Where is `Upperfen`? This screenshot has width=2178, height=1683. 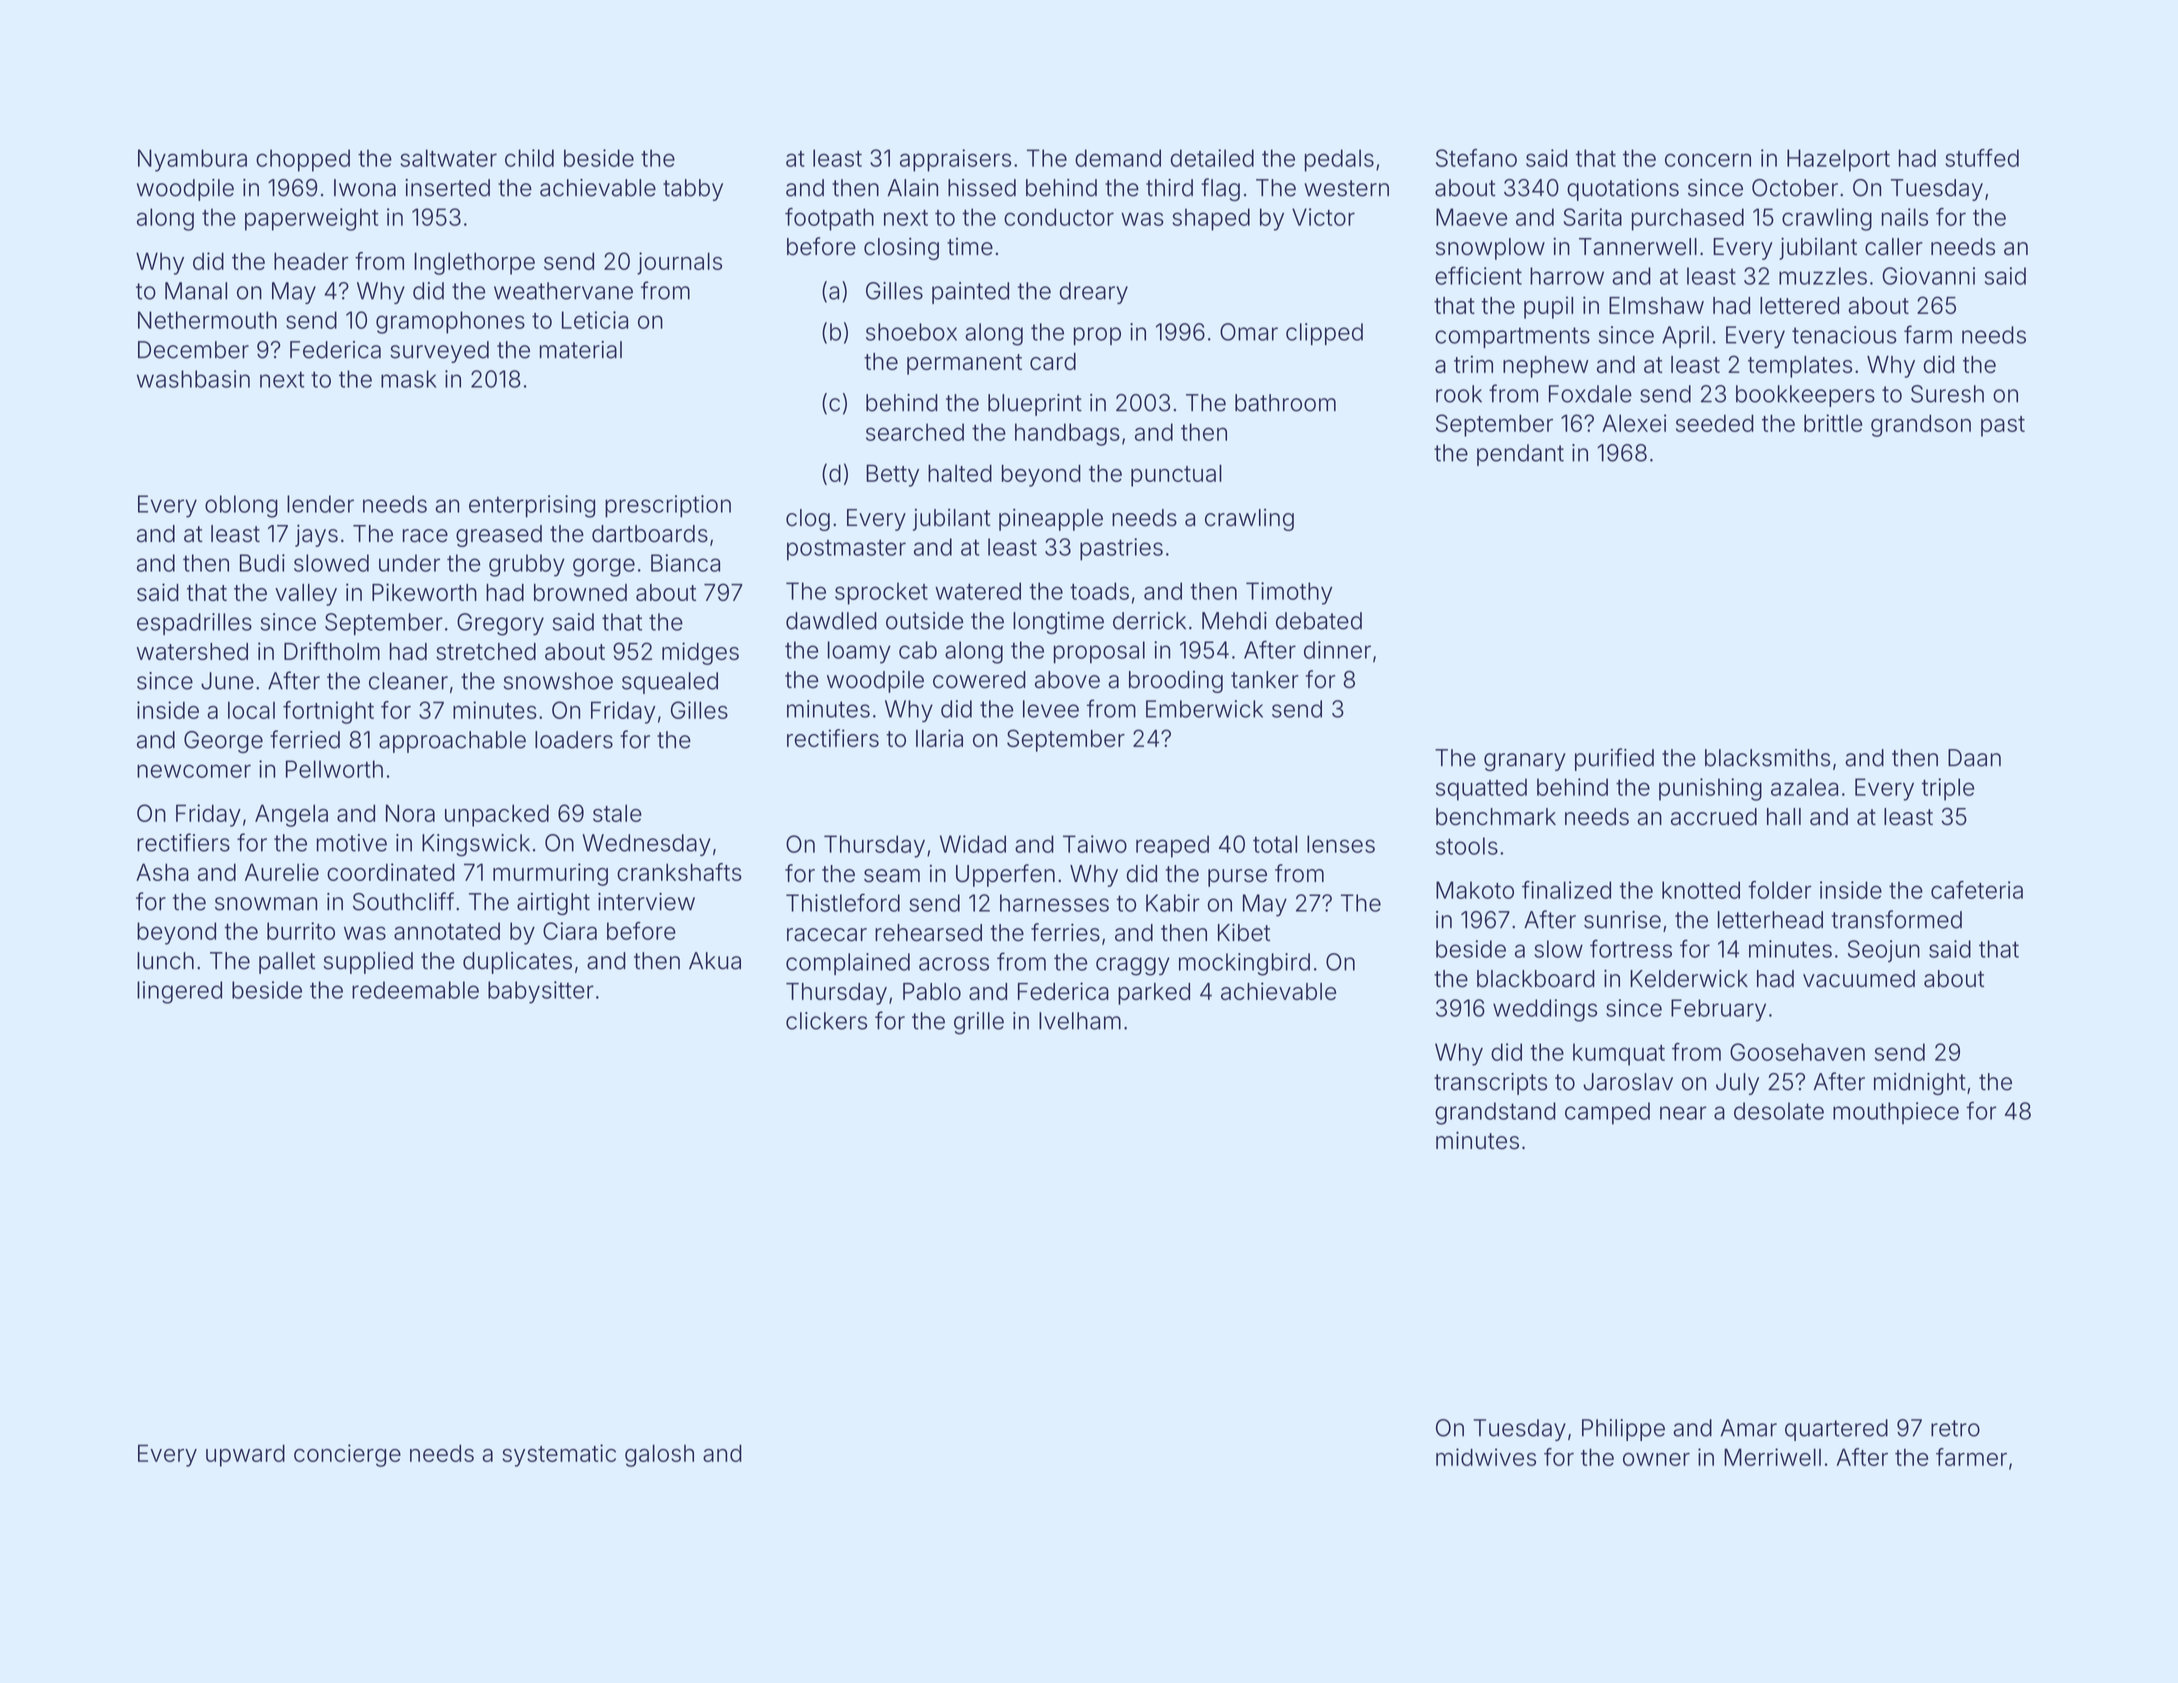
Upperfen is located at coordinates (1005, 875).
